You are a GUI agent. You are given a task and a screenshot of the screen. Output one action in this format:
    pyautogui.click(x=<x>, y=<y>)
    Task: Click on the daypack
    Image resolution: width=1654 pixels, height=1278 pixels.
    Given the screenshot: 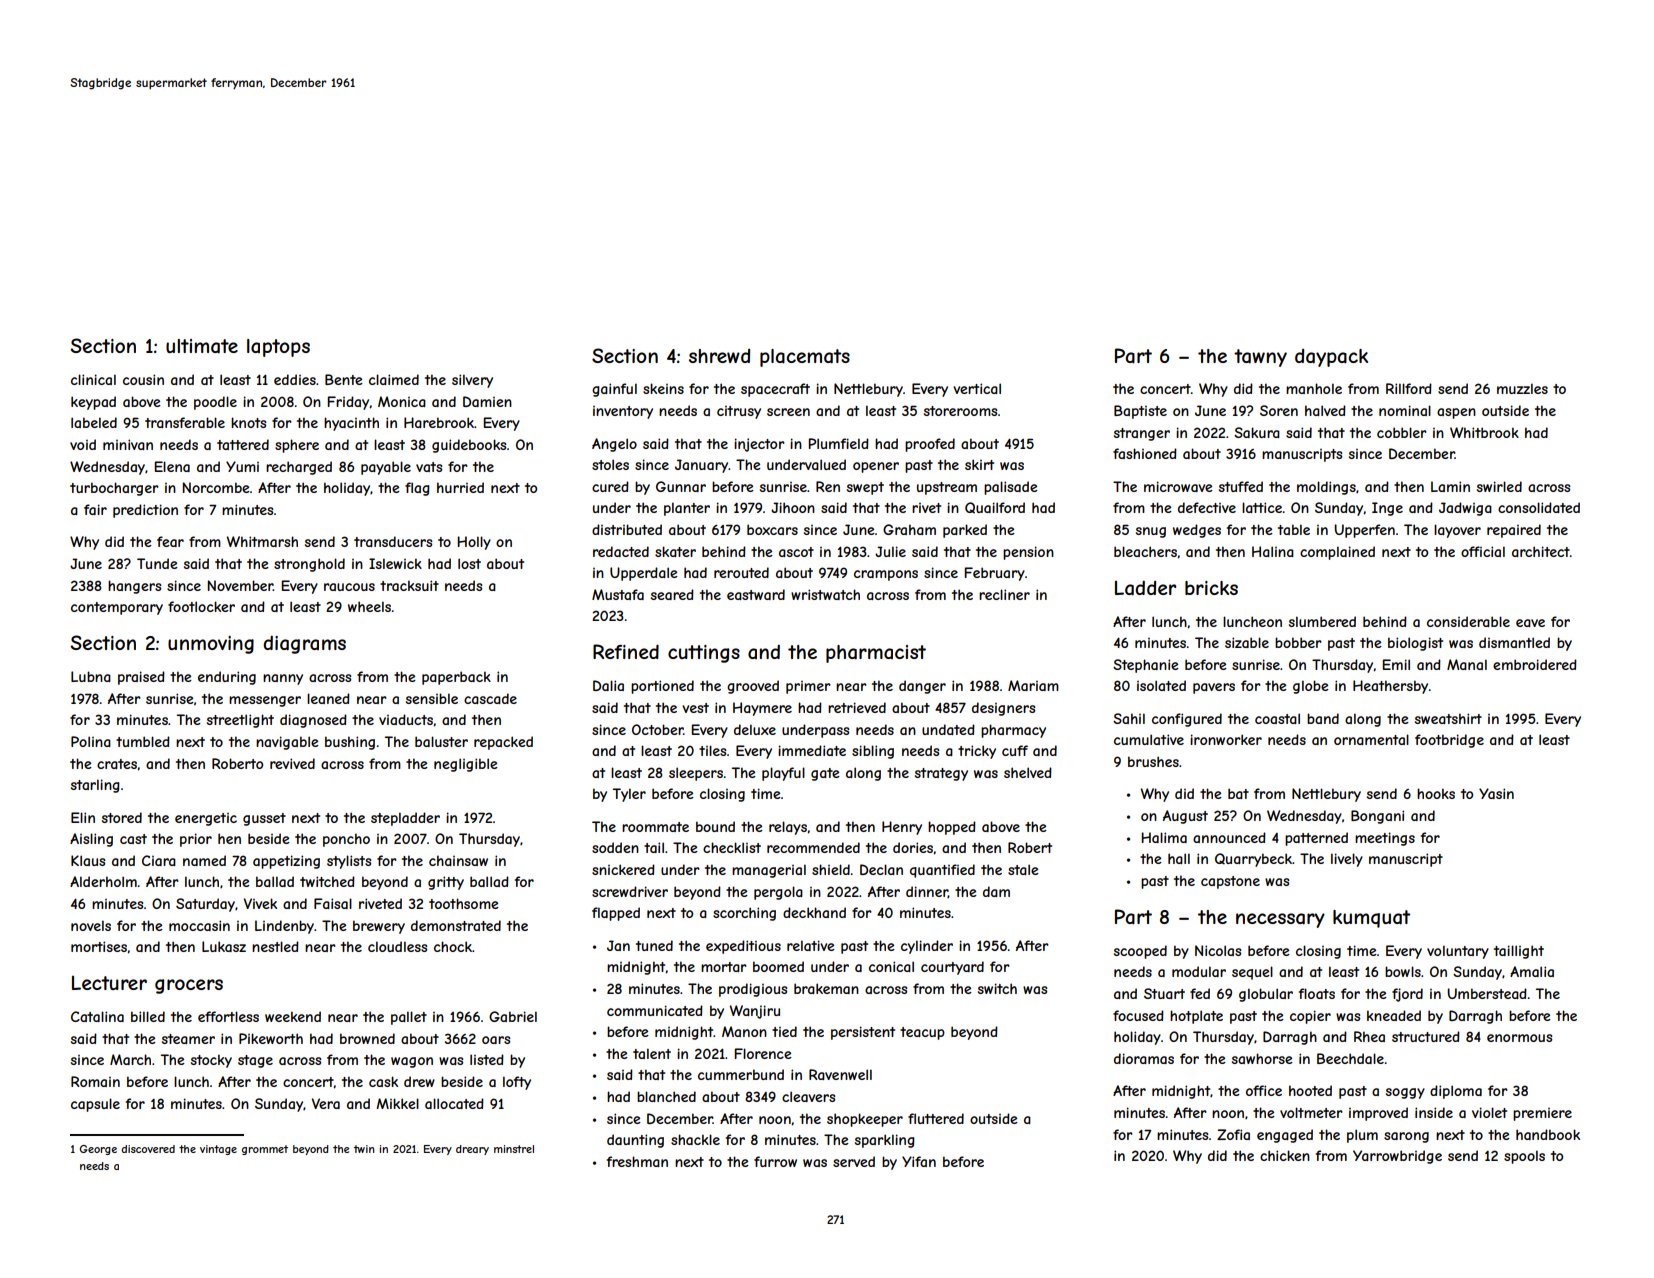 What is the action you would take?
    pyautogui.click(x=1331, y=358)
